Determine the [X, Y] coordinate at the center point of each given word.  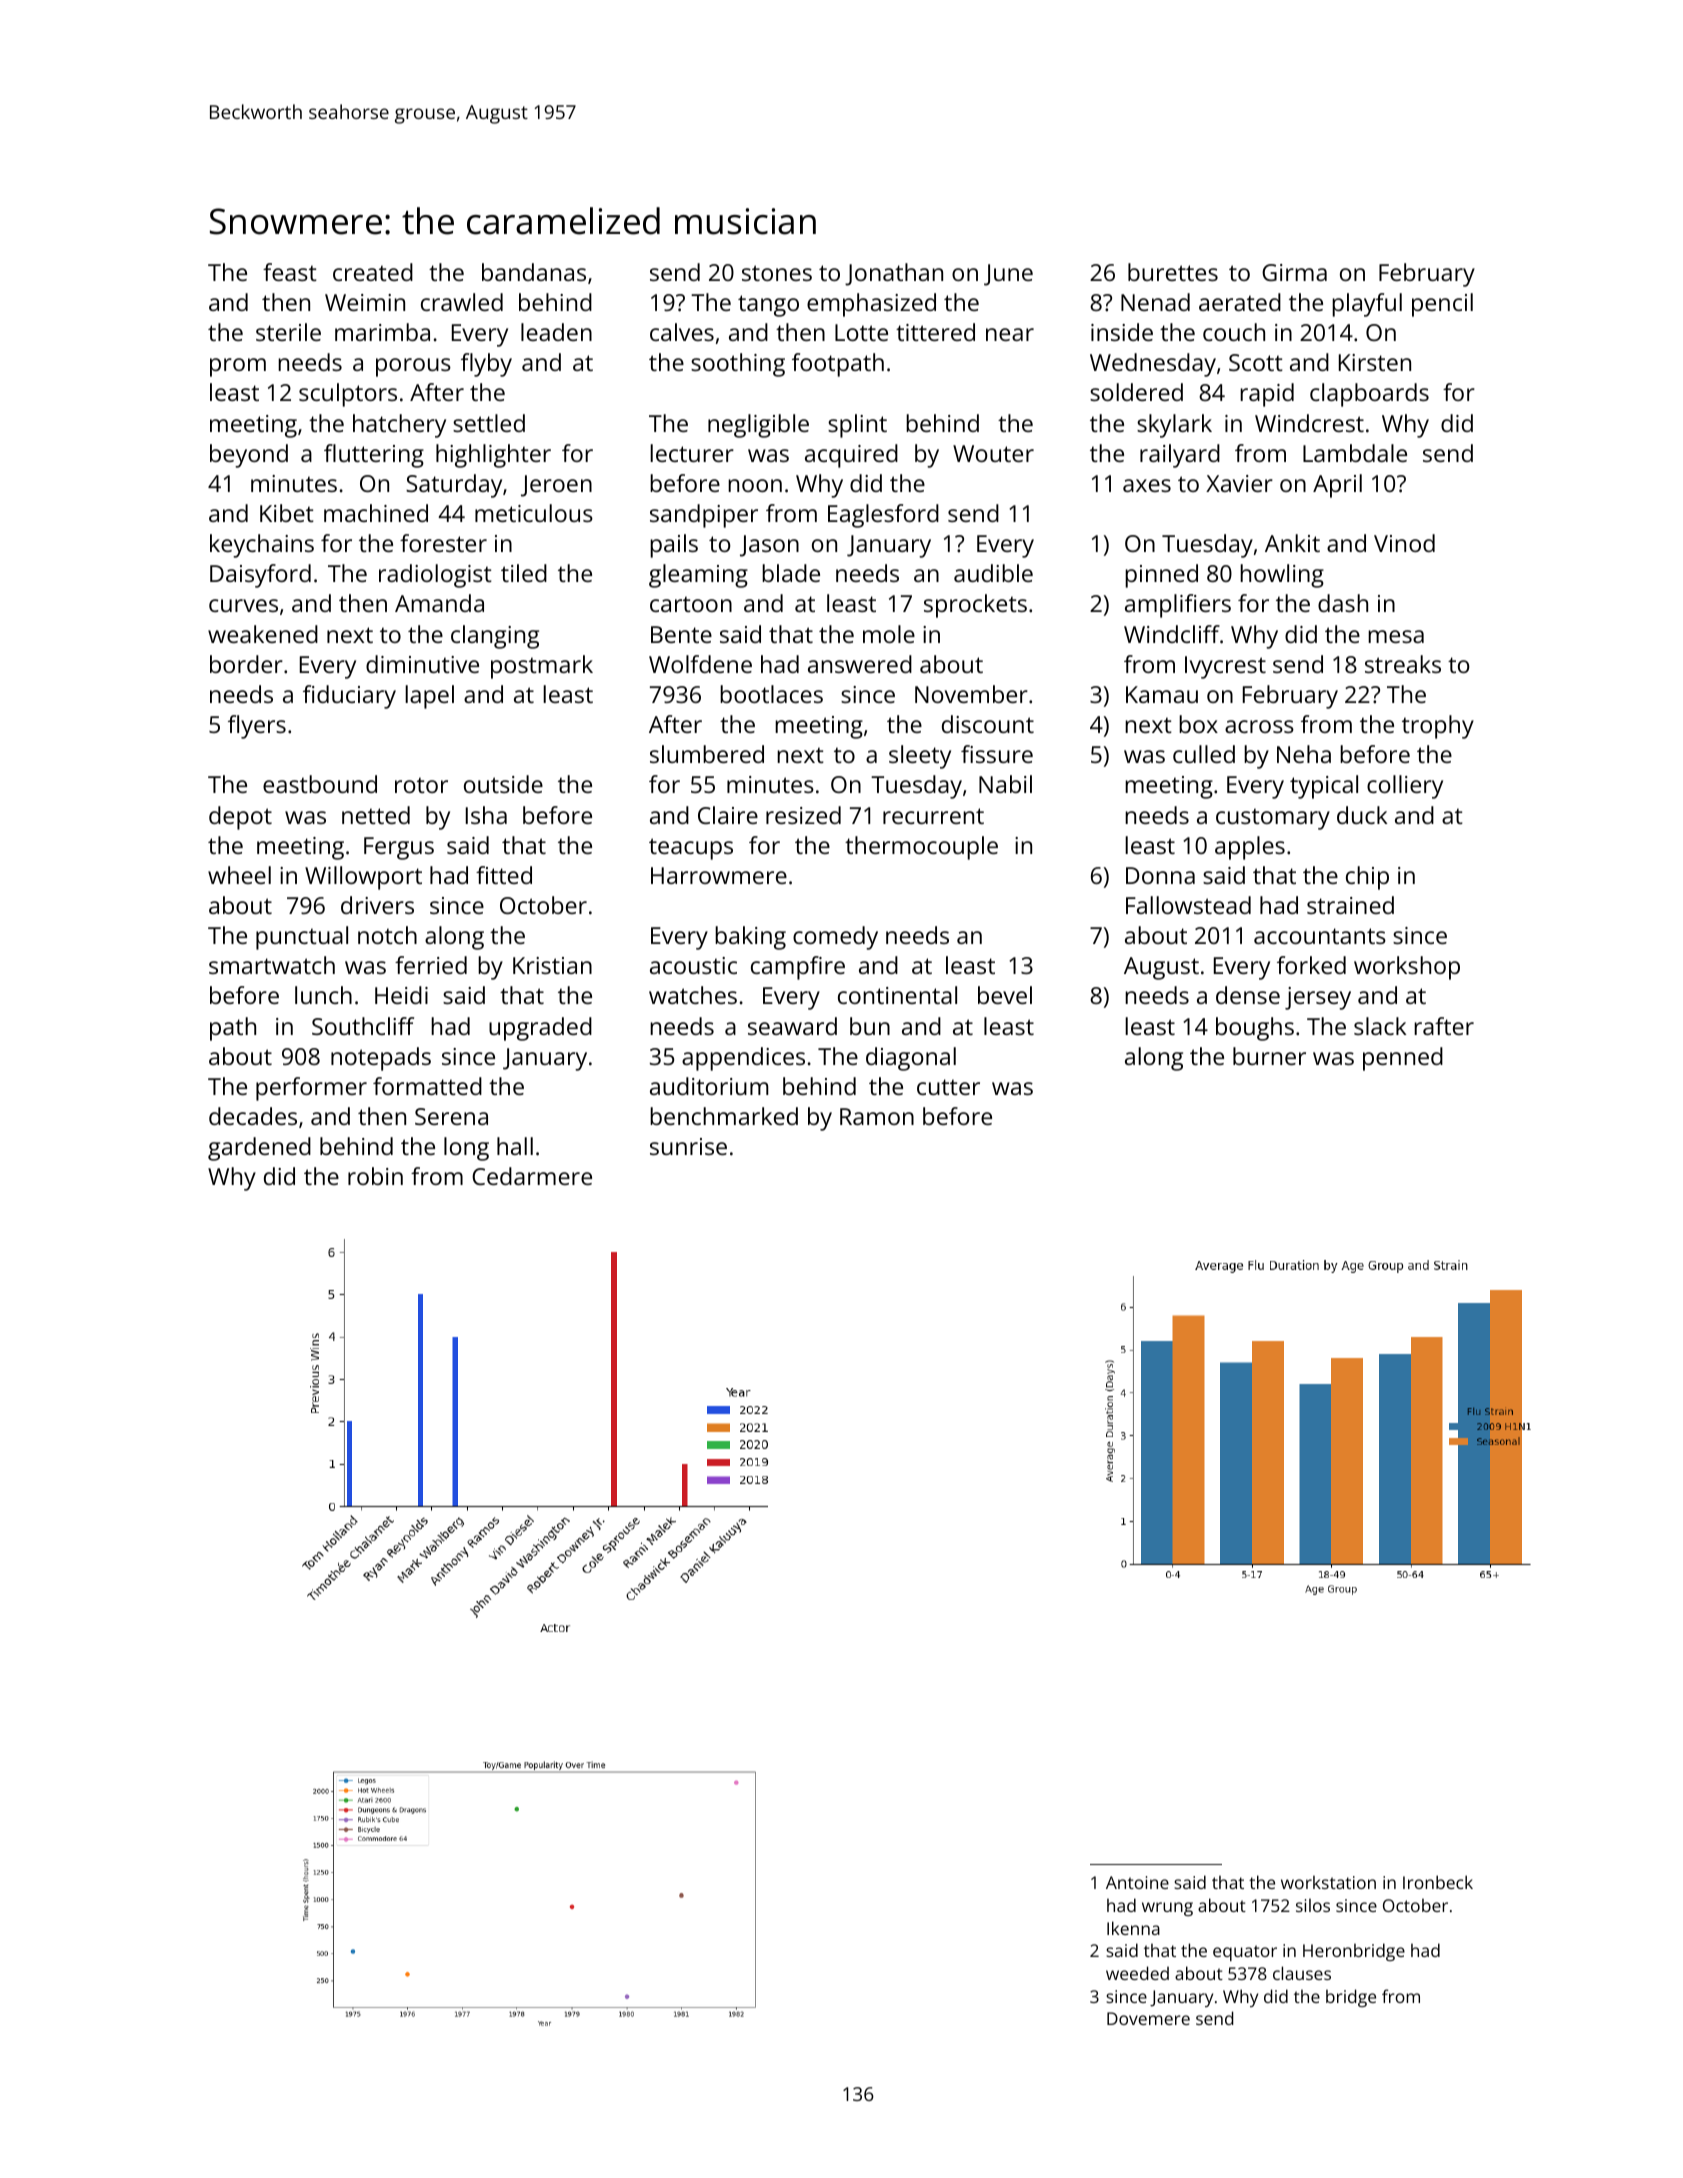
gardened [259, 1149]
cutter [948, 1087]
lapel [429, 697]
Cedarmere [532, 1176]
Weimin [365, 302]
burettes [1173, 272]
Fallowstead [1188, 905]
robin [375, 1176]
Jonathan [894, 274]
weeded [1137, 1973]
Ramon [877, 1116]
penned [1403, 1059]
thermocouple [921, 848]
